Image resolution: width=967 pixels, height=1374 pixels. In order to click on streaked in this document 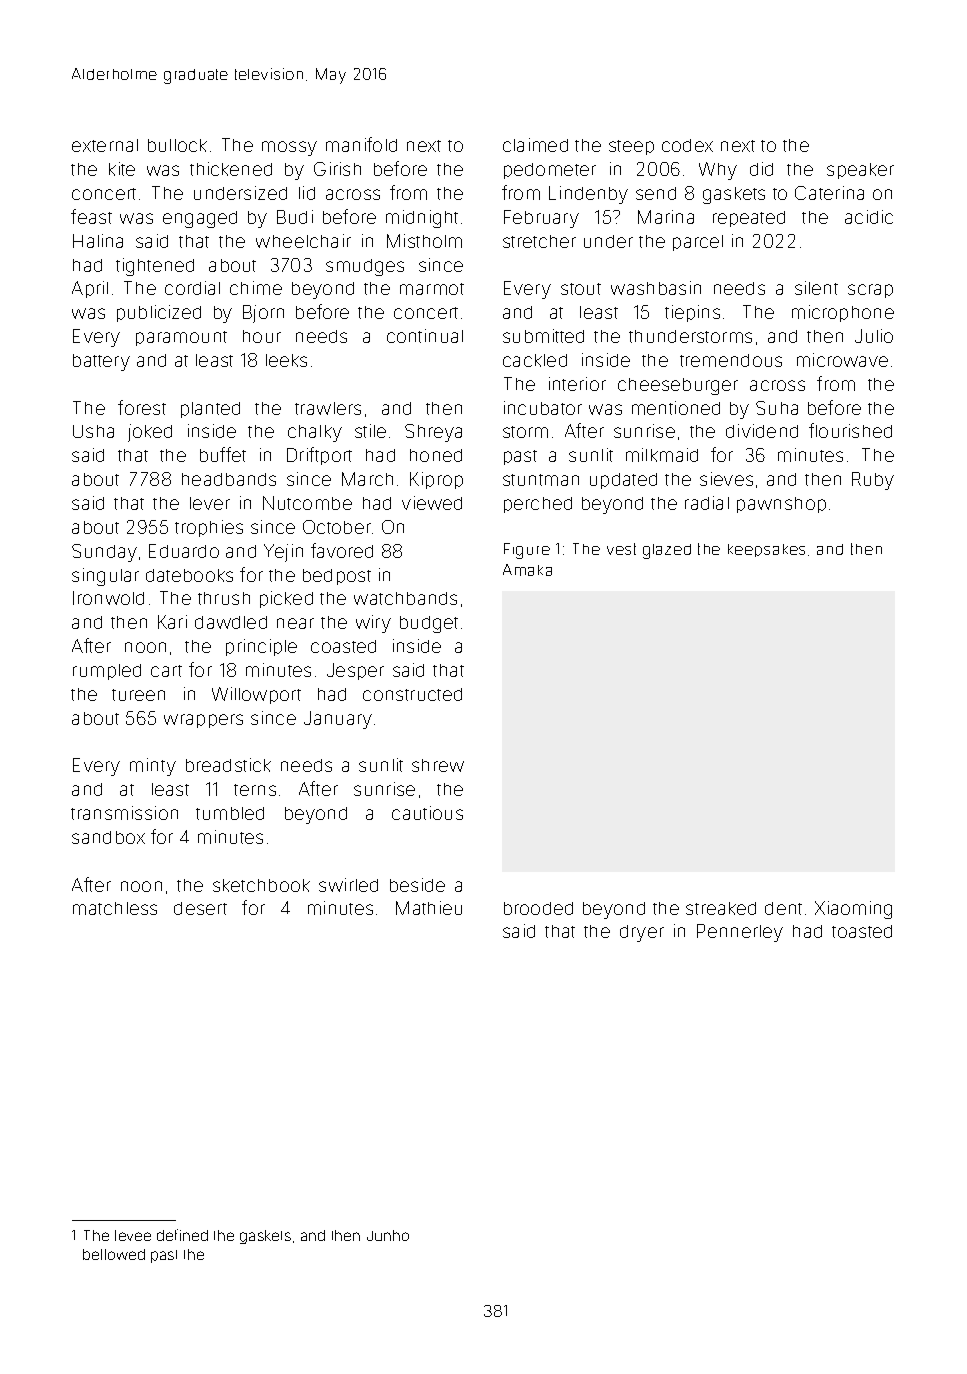, I will do `click(721, 908)`.
